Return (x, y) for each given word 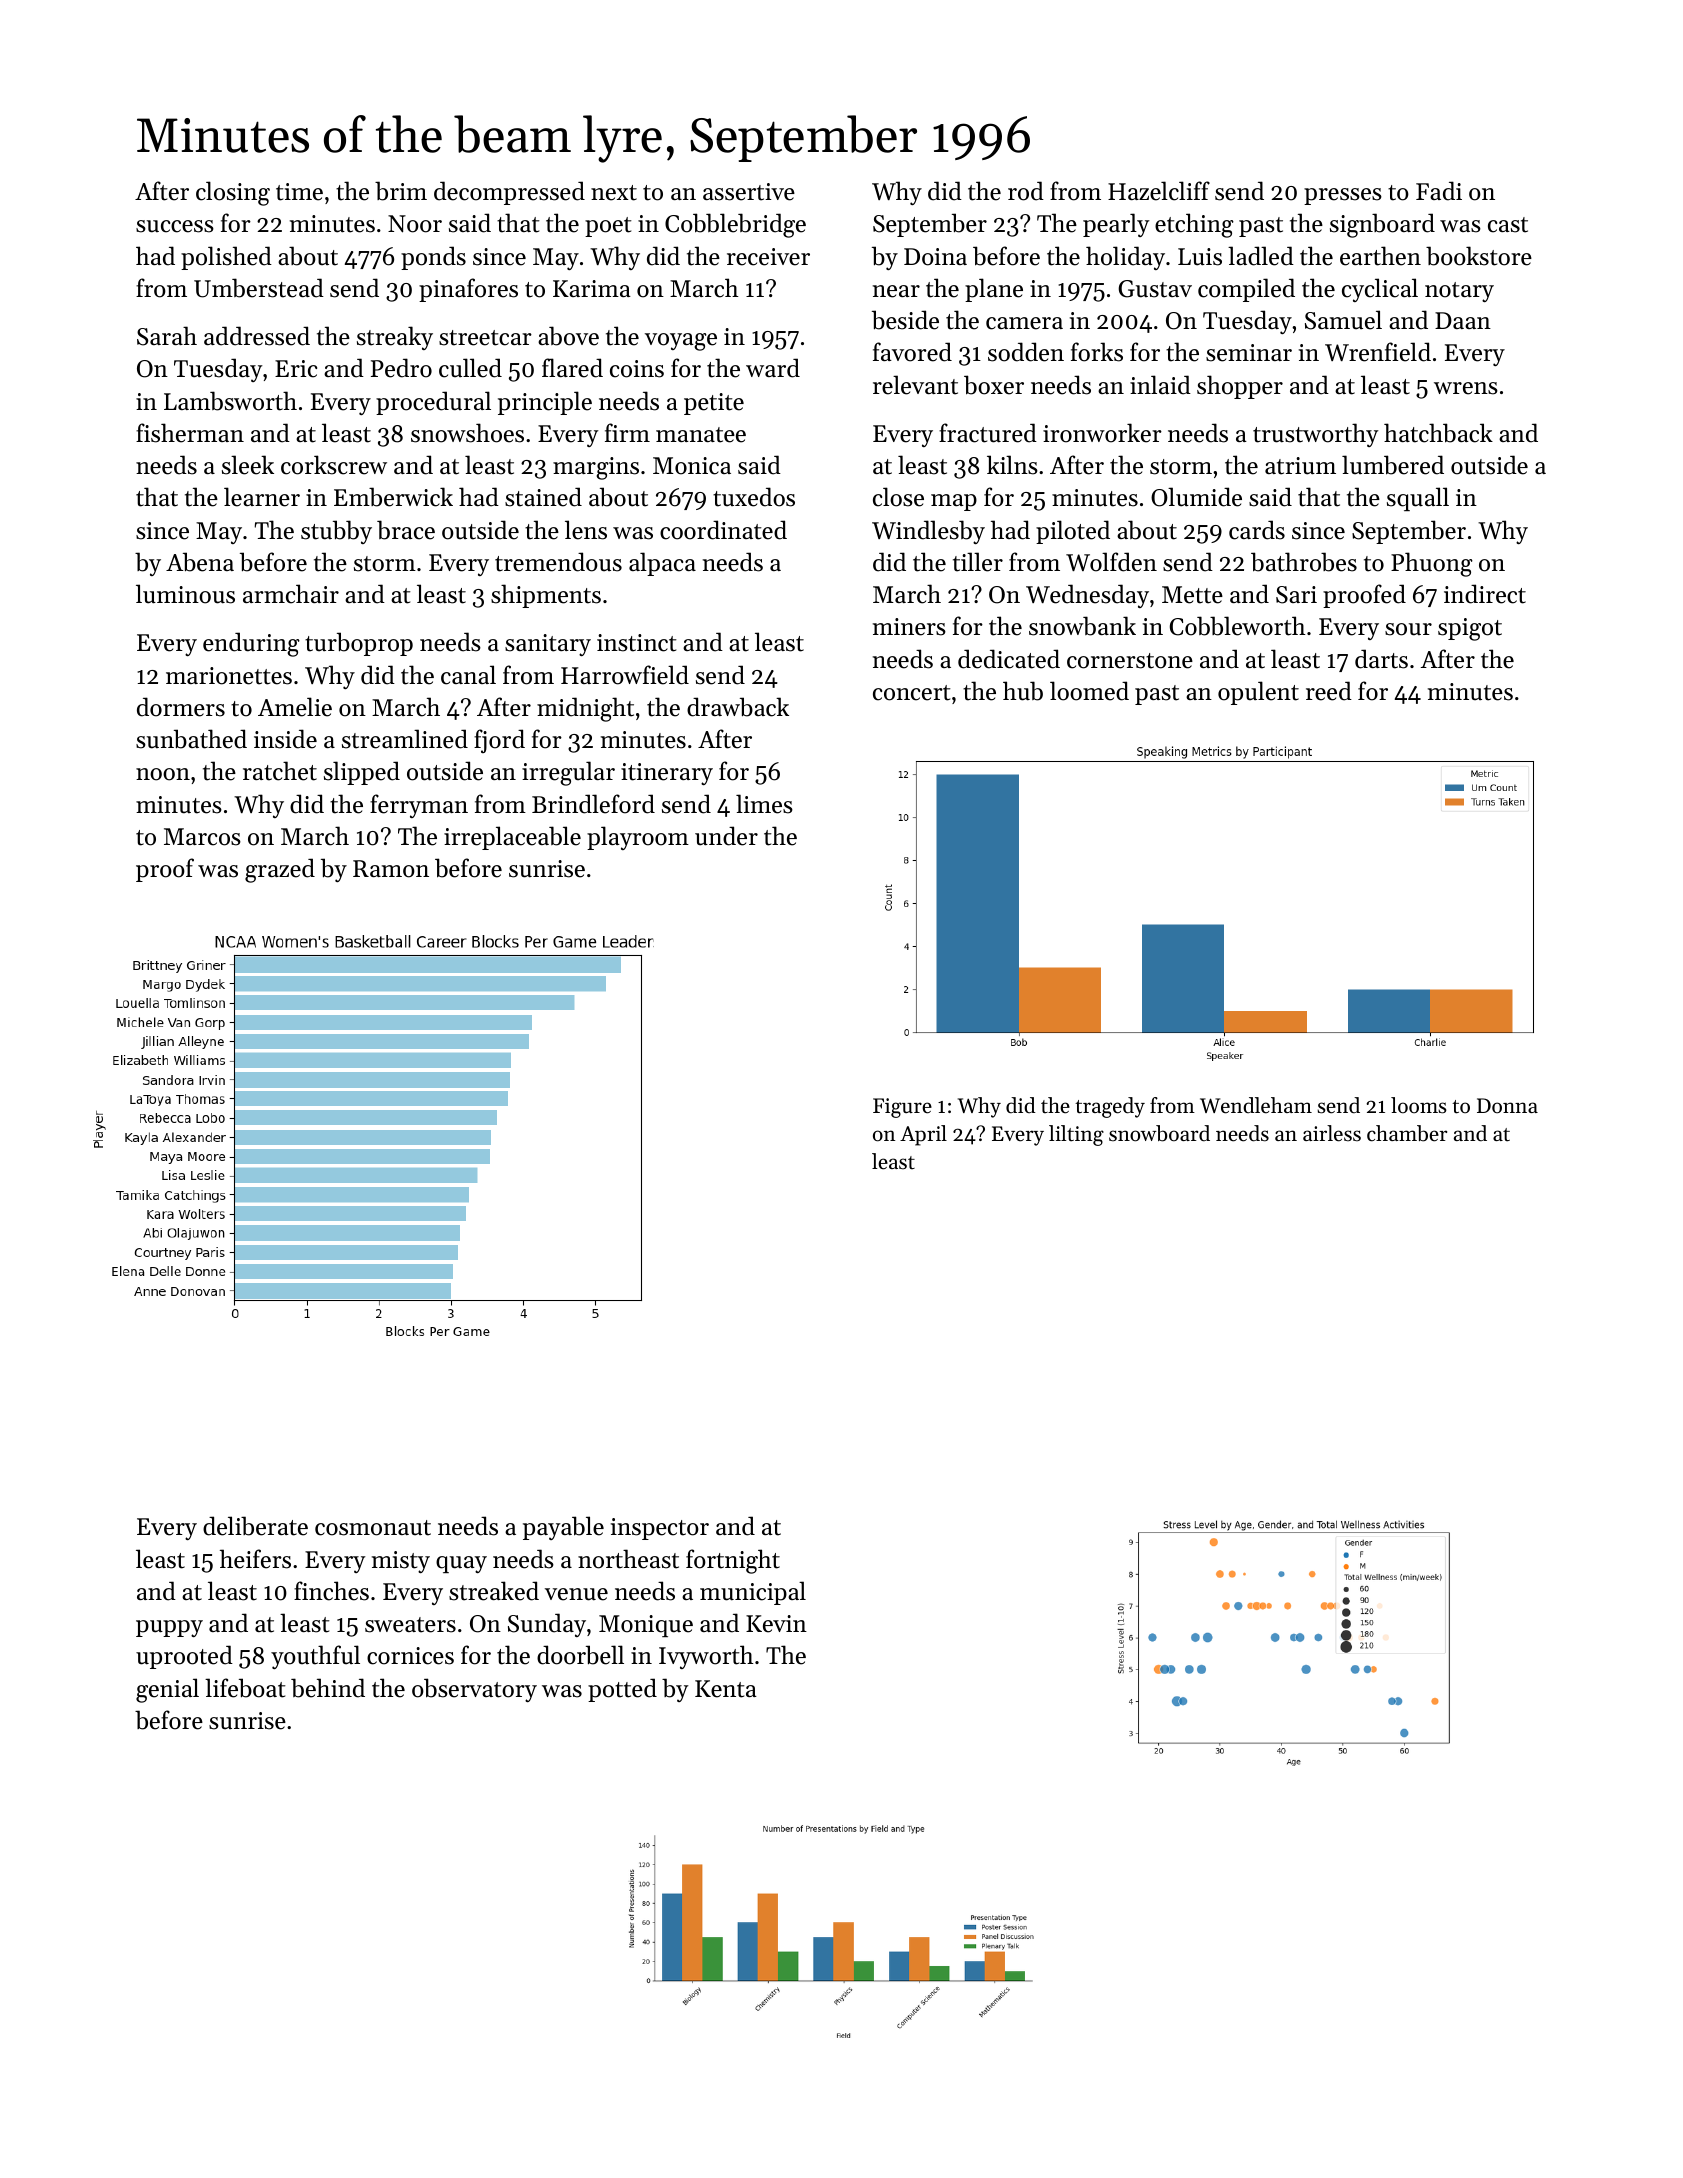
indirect (1485, 594)
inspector (660, 1529)
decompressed (509, 193)
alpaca (662, 564)
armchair (291, 594)
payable (563, 1528)
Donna (1507, 1105)
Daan (1463, 320)
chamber (1407, 1133)
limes (764, 804)
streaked (494, 1591)
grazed (280, 870)
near (896, 291)
